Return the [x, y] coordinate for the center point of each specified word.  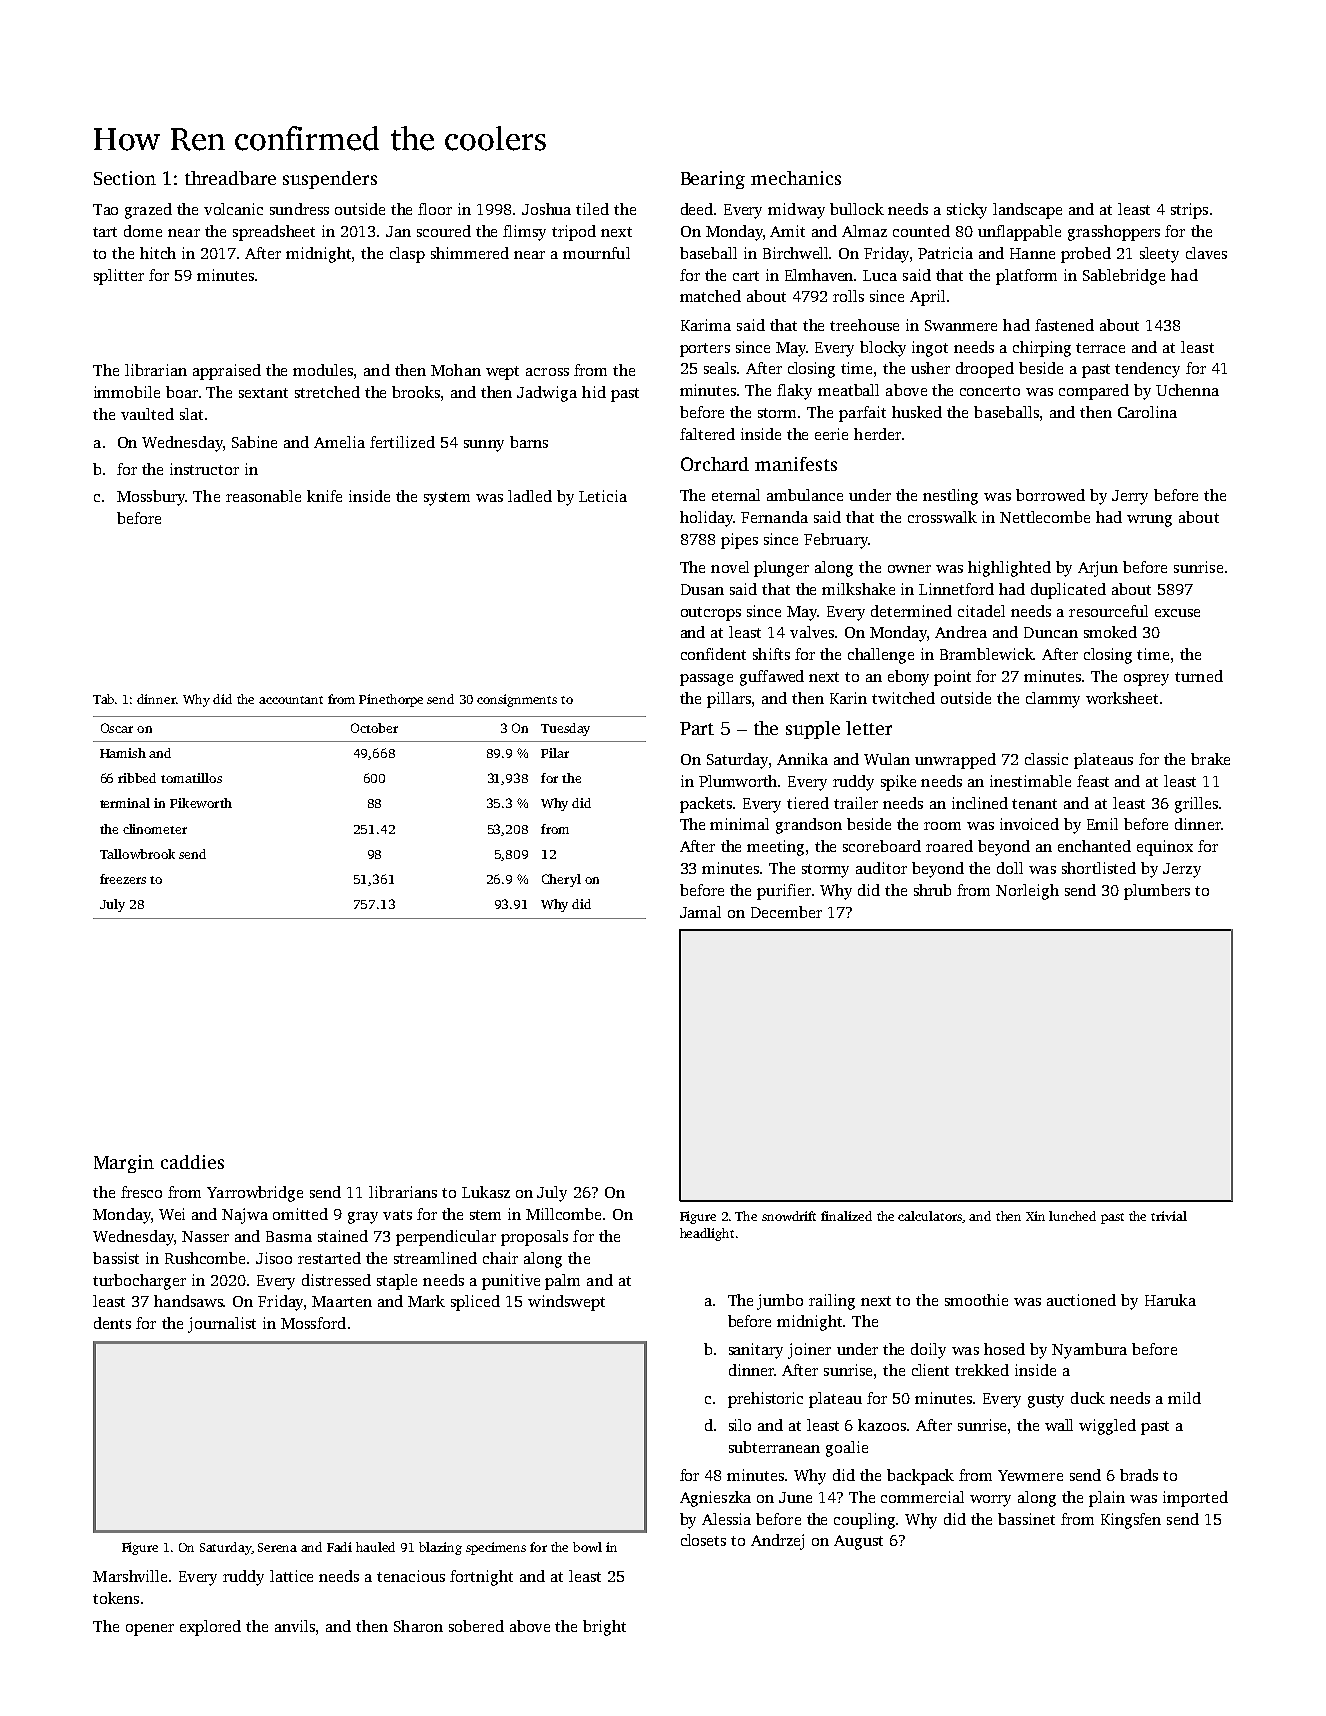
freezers [123, 879]
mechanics [796, 178]
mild [1184, 1398]
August [858, 1542]
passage [706, 680]
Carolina [1147, 412]
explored [210, 1628]
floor [435, 209]
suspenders [330, 180]
